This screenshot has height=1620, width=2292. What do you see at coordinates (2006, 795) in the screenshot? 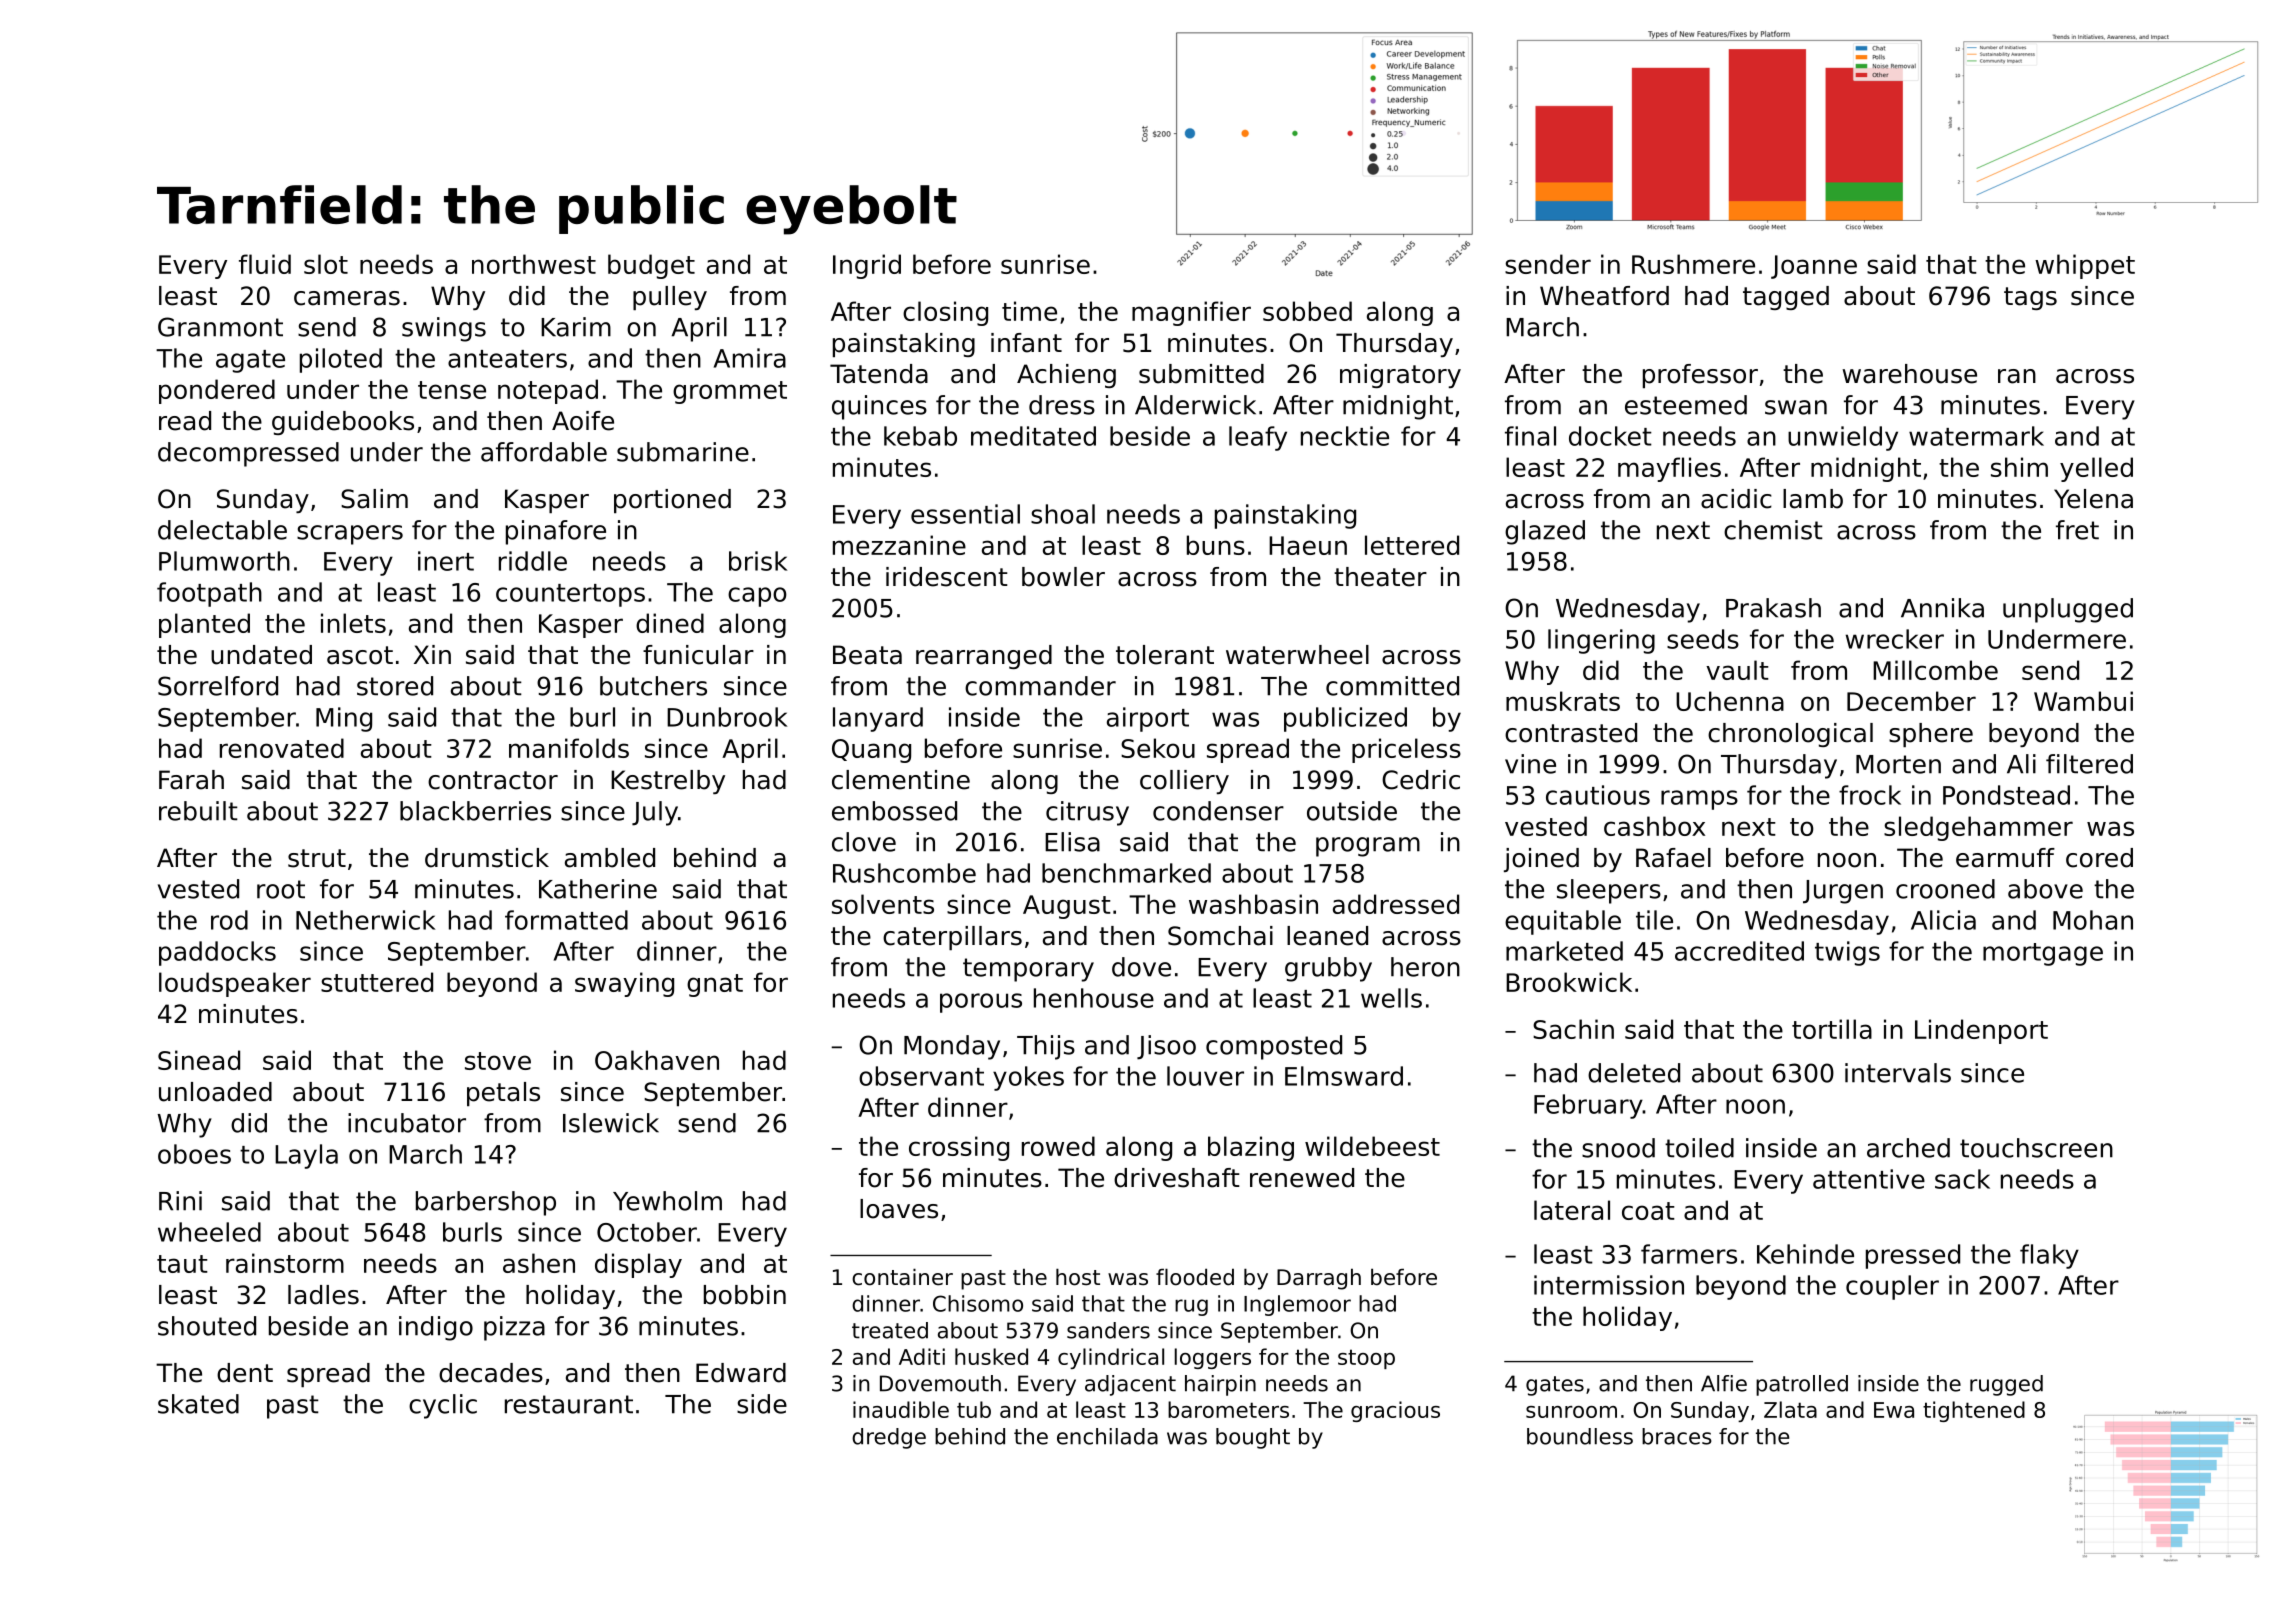
I see `Pondstead` at bounding box center [2006, 795].
